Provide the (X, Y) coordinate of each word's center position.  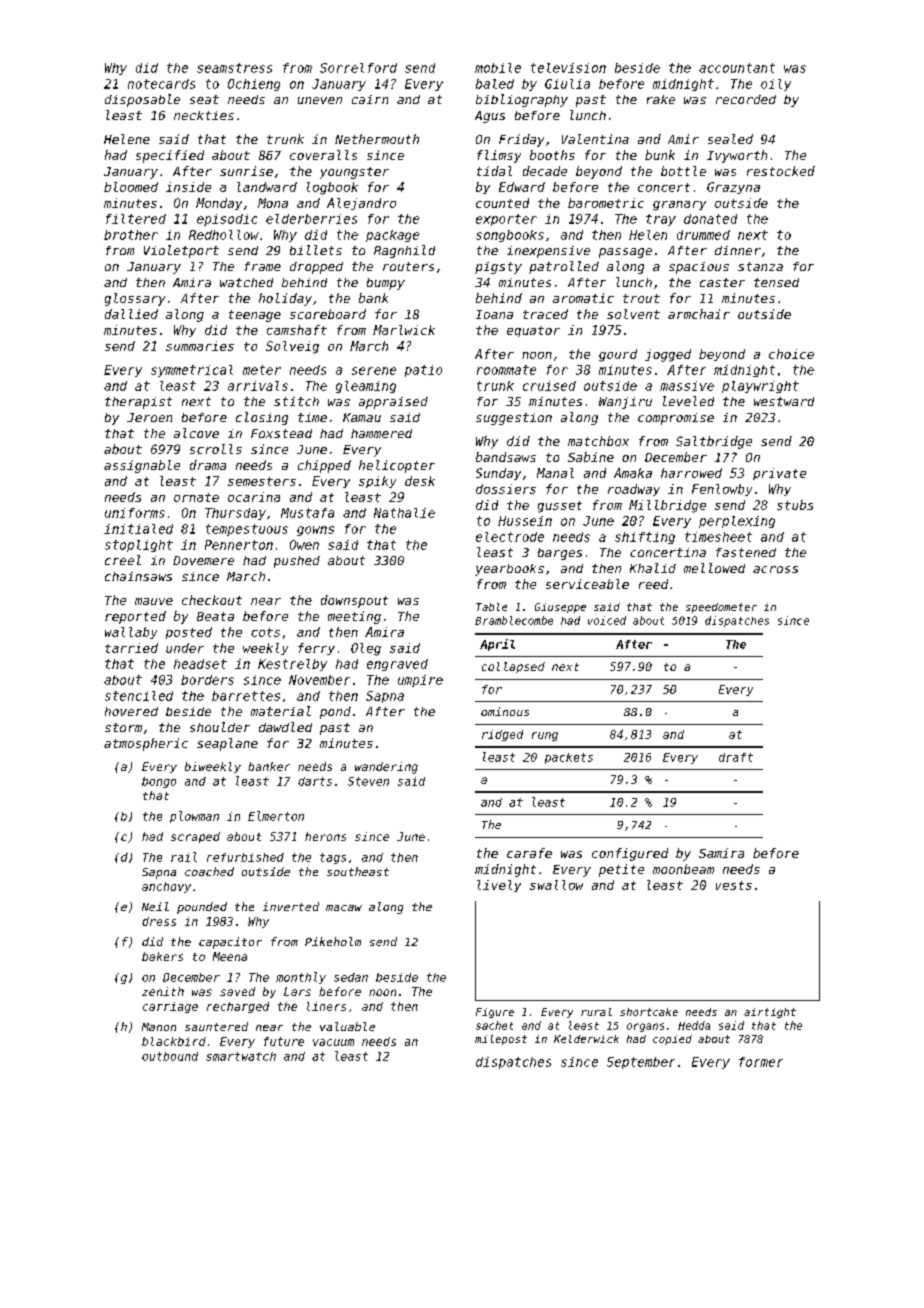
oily (776, 85)
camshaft (297, 330)
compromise (676, 419)
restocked (781, 171)
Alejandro (361, 204)
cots (265, 632)
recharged (238, 1007)
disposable (142, 100)
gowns (315, 531)
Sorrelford (358, 68)
